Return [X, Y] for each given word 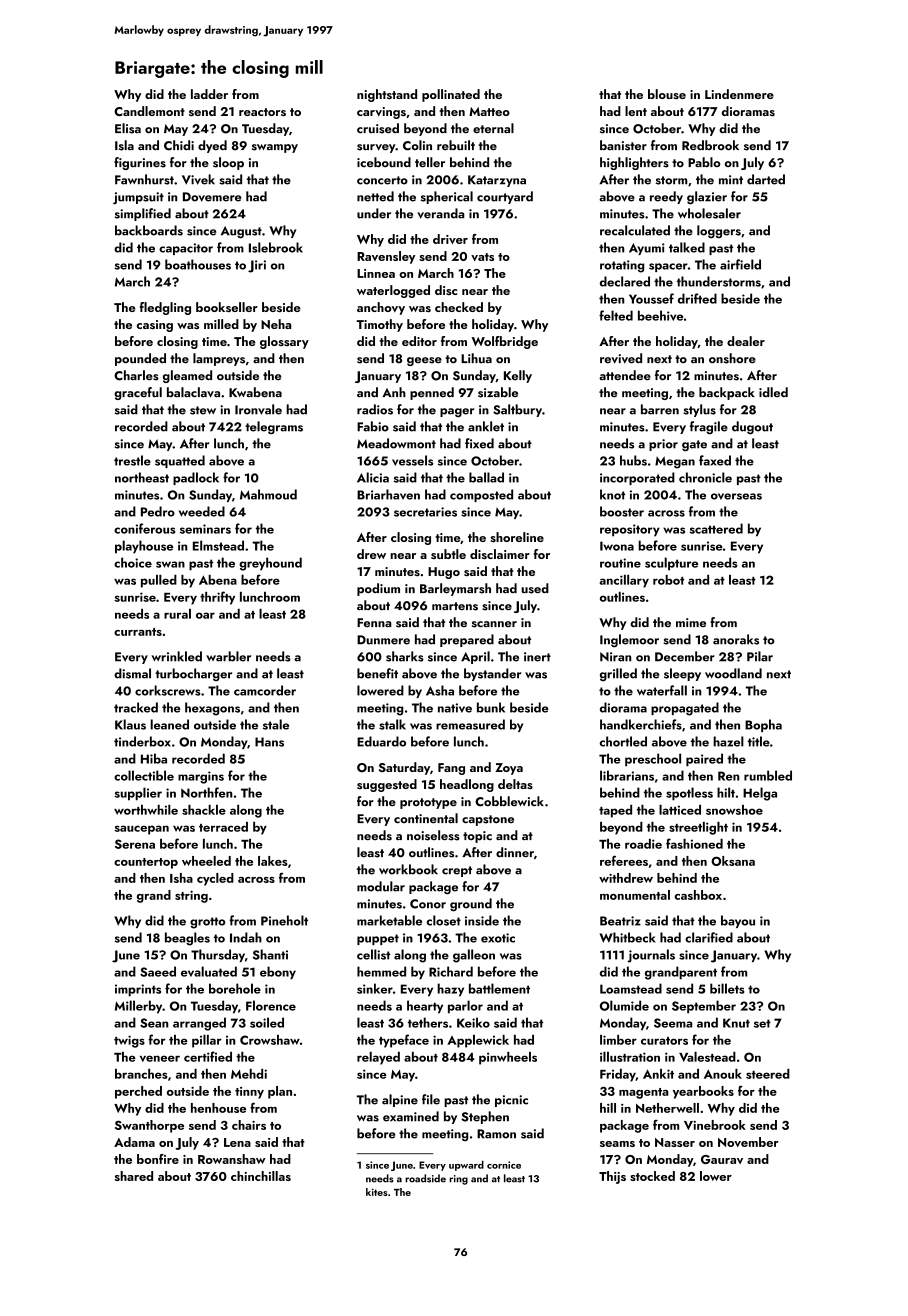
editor [419, 341]
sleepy [682, 674]
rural [177, 614]
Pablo [704, 162]
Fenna [374, 622]
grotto [208, 923]
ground [471, 905]
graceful [138, 393]
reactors [262, 112]
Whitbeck [627, 937]
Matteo [489, 111]
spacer [668, 267]
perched [138, 1092]
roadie [643, 844]
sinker [375, 988]
